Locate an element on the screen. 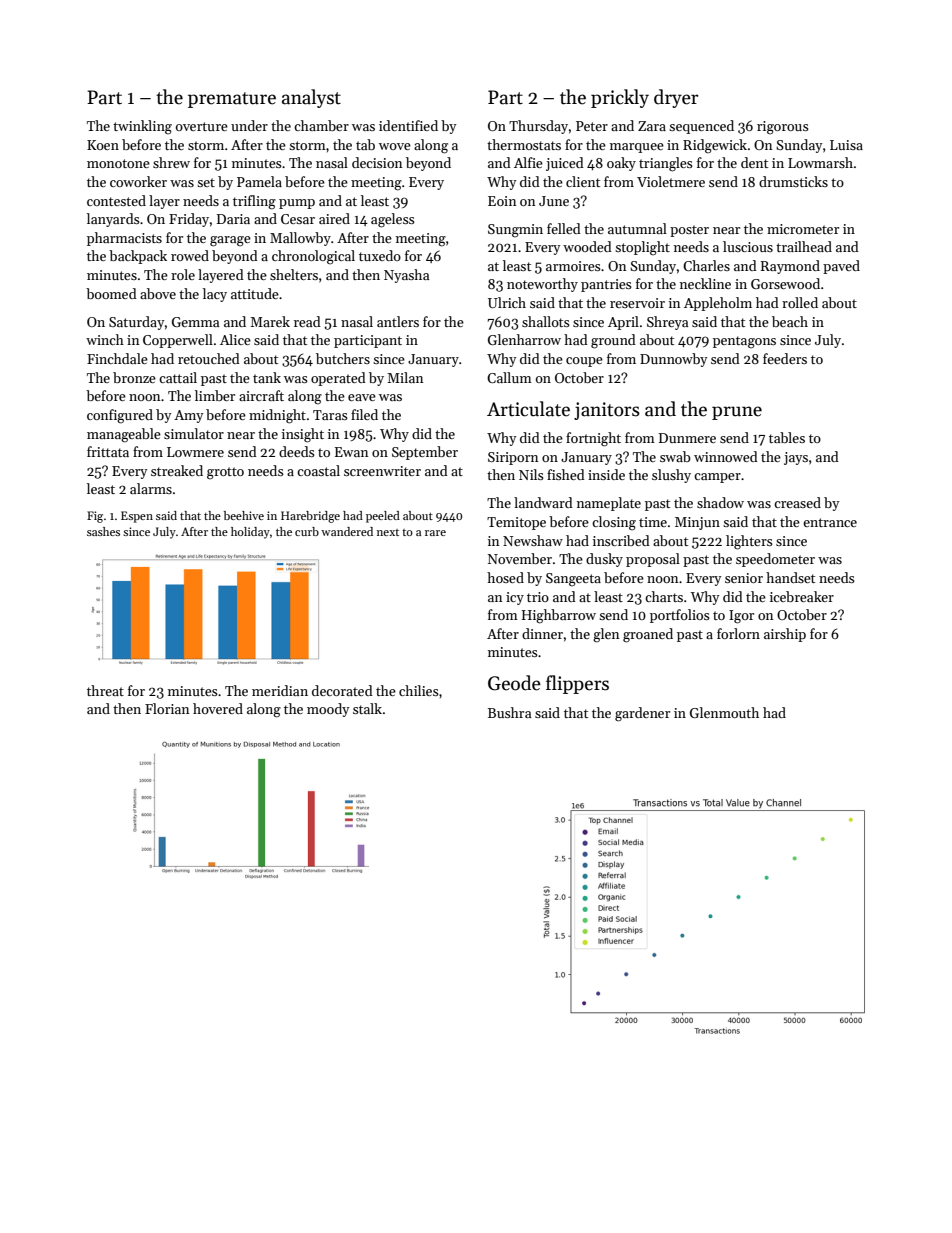  premature is located at coordinates (232, 100).
